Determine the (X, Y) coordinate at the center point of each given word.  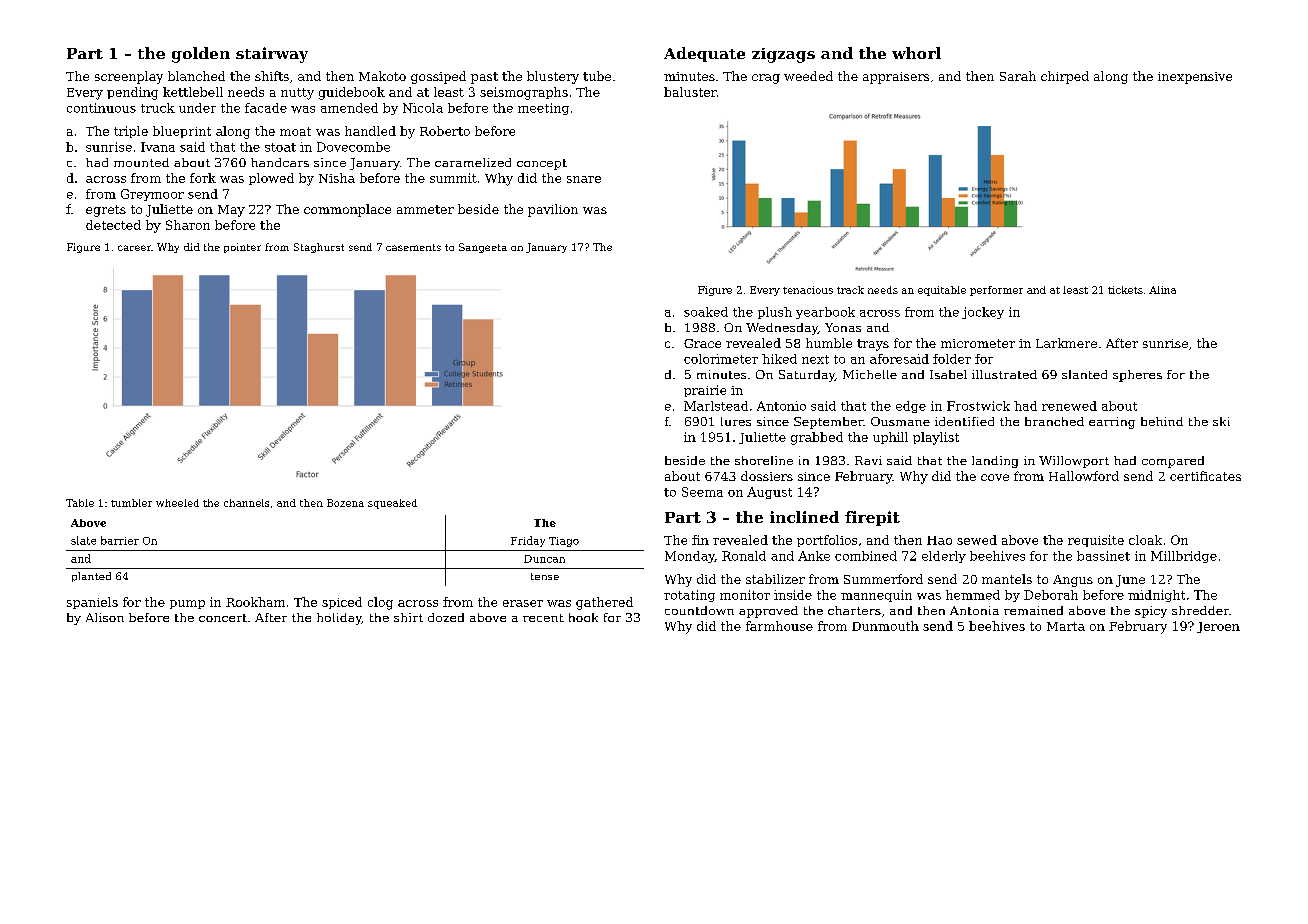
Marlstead (716, 406)
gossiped (438, 77)
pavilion (553, 210)
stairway (272, 55)
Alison (105, 617)
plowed (271, 179)
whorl (916, 53)
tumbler (131, 503)
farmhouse (779, 626)
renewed (1069, 406)
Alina (1162, 290)
